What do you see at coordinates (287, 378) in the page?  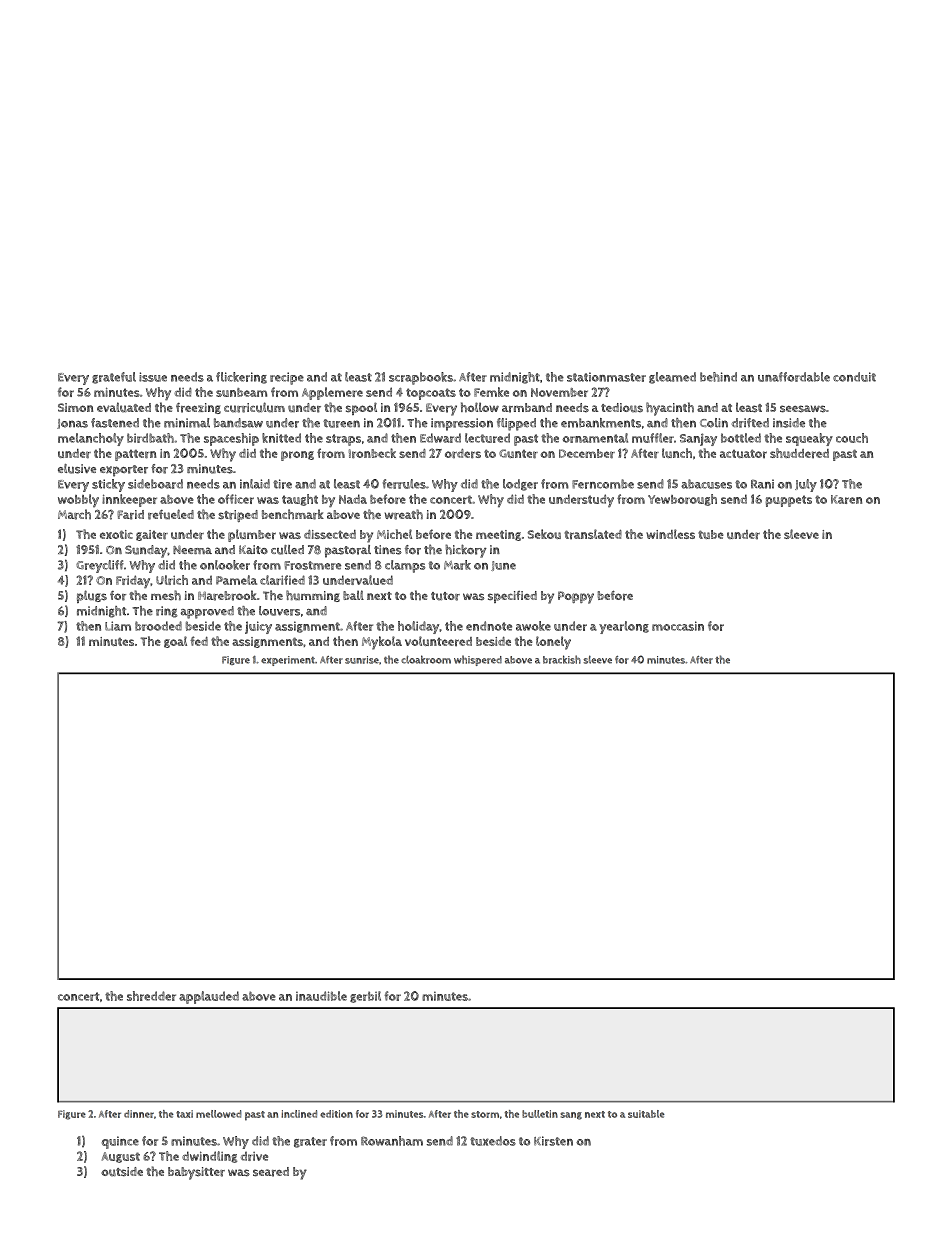 I see `recipe` at bounding box center [287, 378].
